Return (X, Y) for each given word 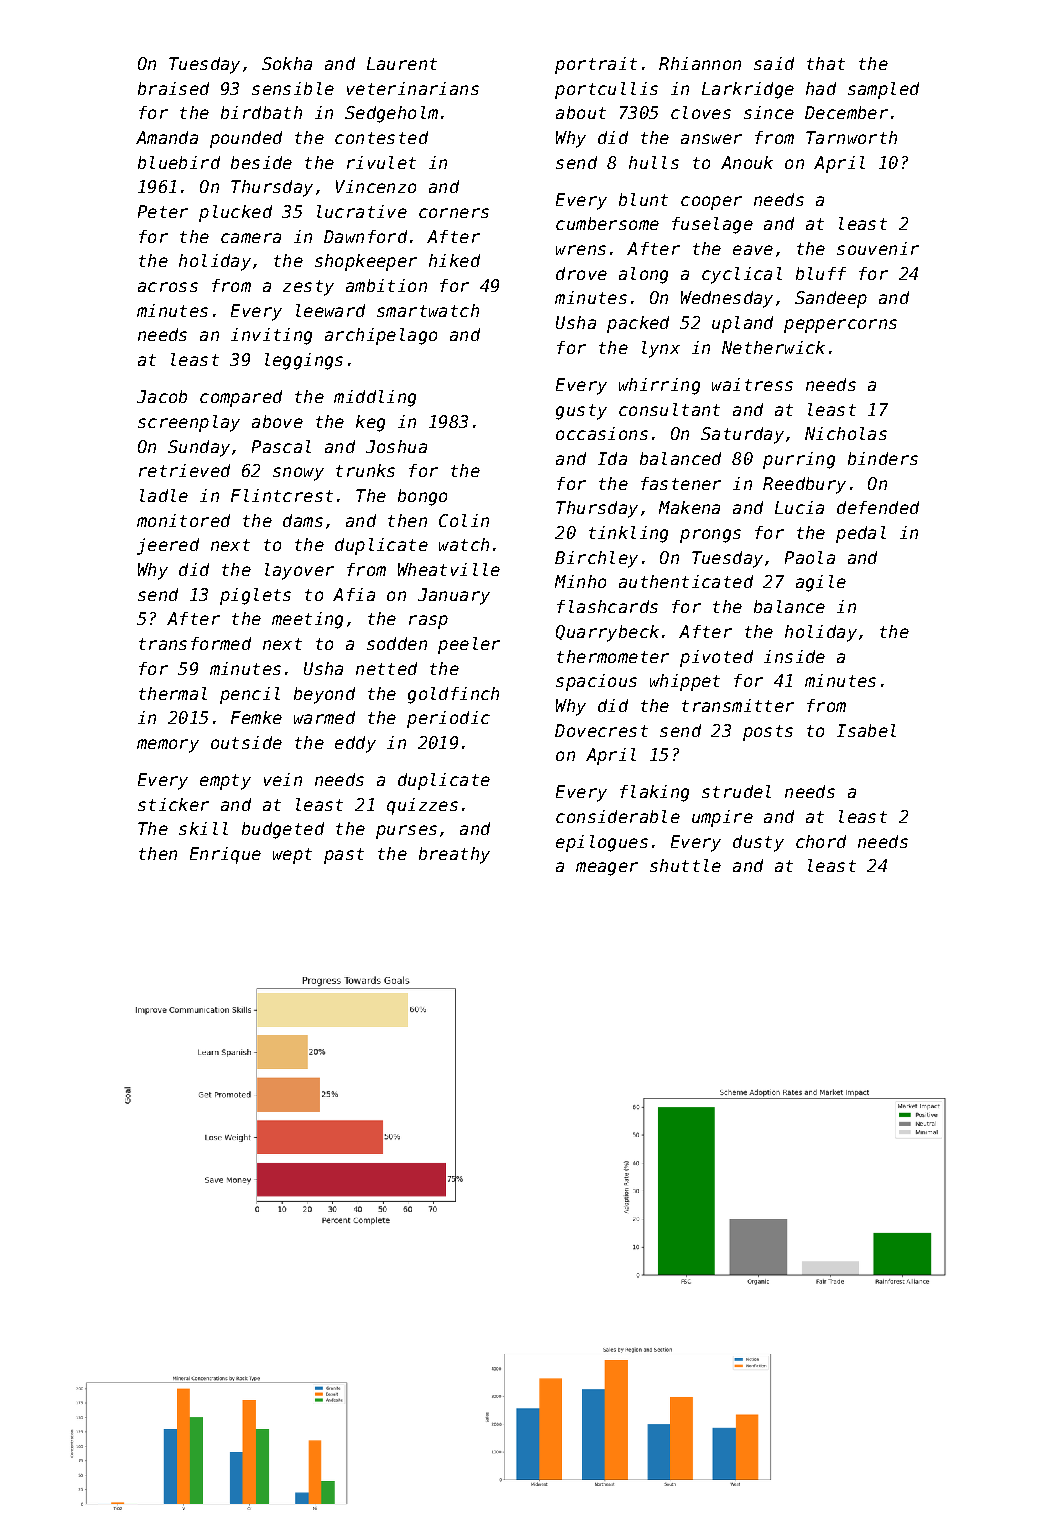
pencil (250, 695)
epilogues (602, 843)
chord (821, 841)
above (277, 421)
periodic (448, 719)
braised (173, 88)
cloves (701, 112)
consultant (669, 409)
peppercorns (840, 326)
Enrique (225, 855)
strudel (736, 791)
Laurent (402, 63)
